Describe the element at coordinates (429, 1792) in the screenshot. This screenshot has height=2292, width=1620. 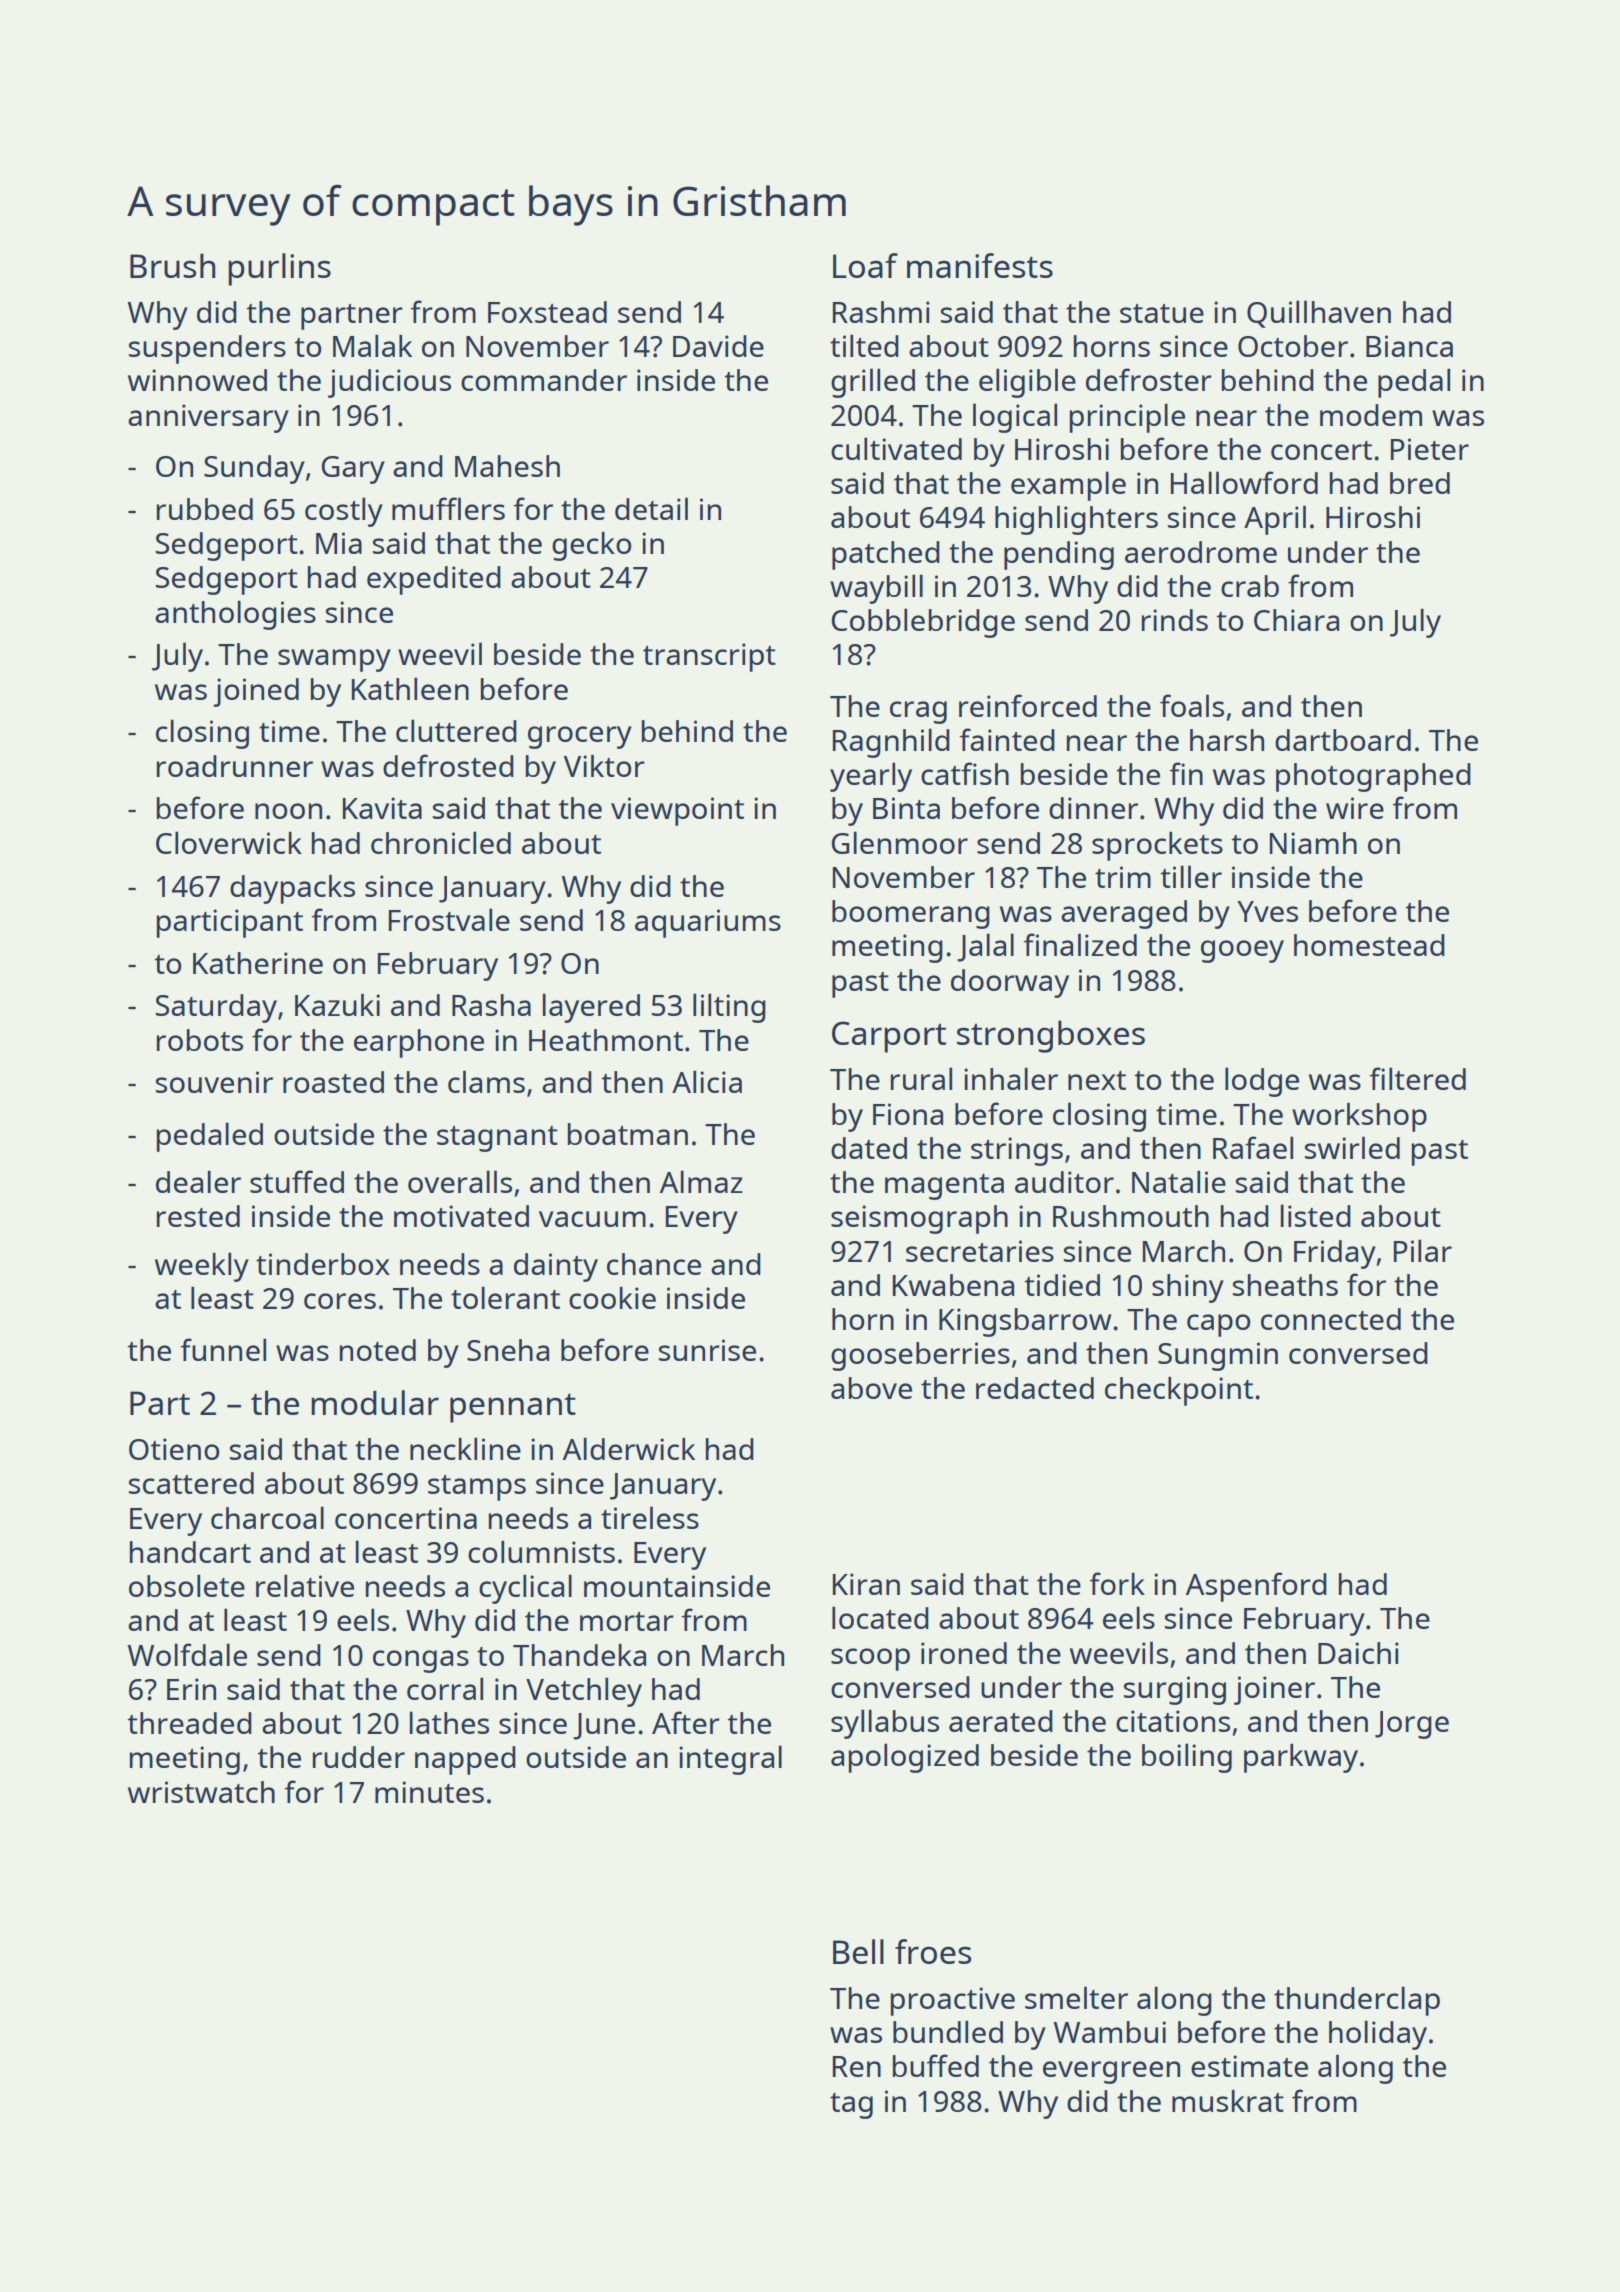
I see `minutes` at that location.
